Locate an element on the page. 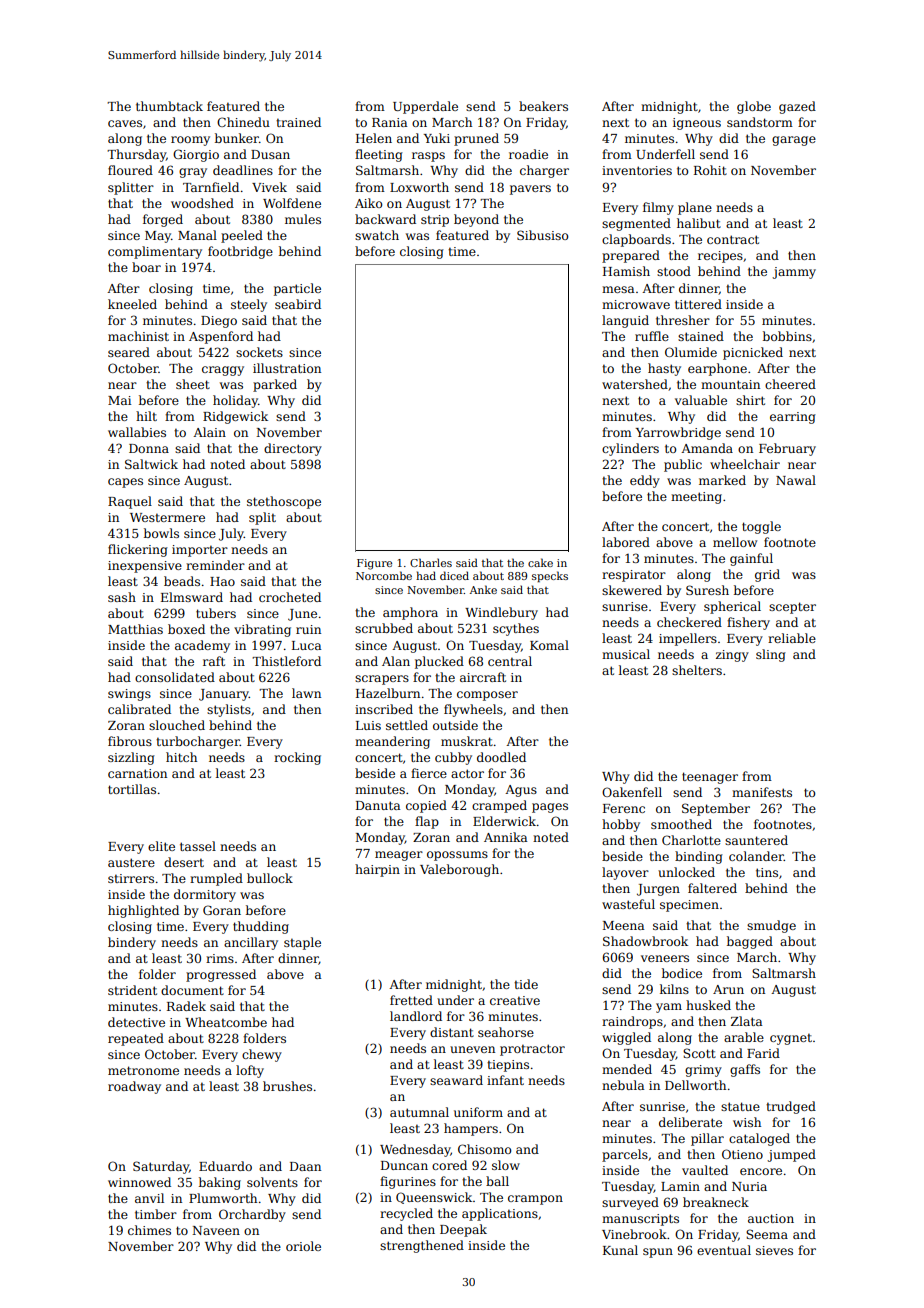  sheet is located at coordinates (193, 384).
